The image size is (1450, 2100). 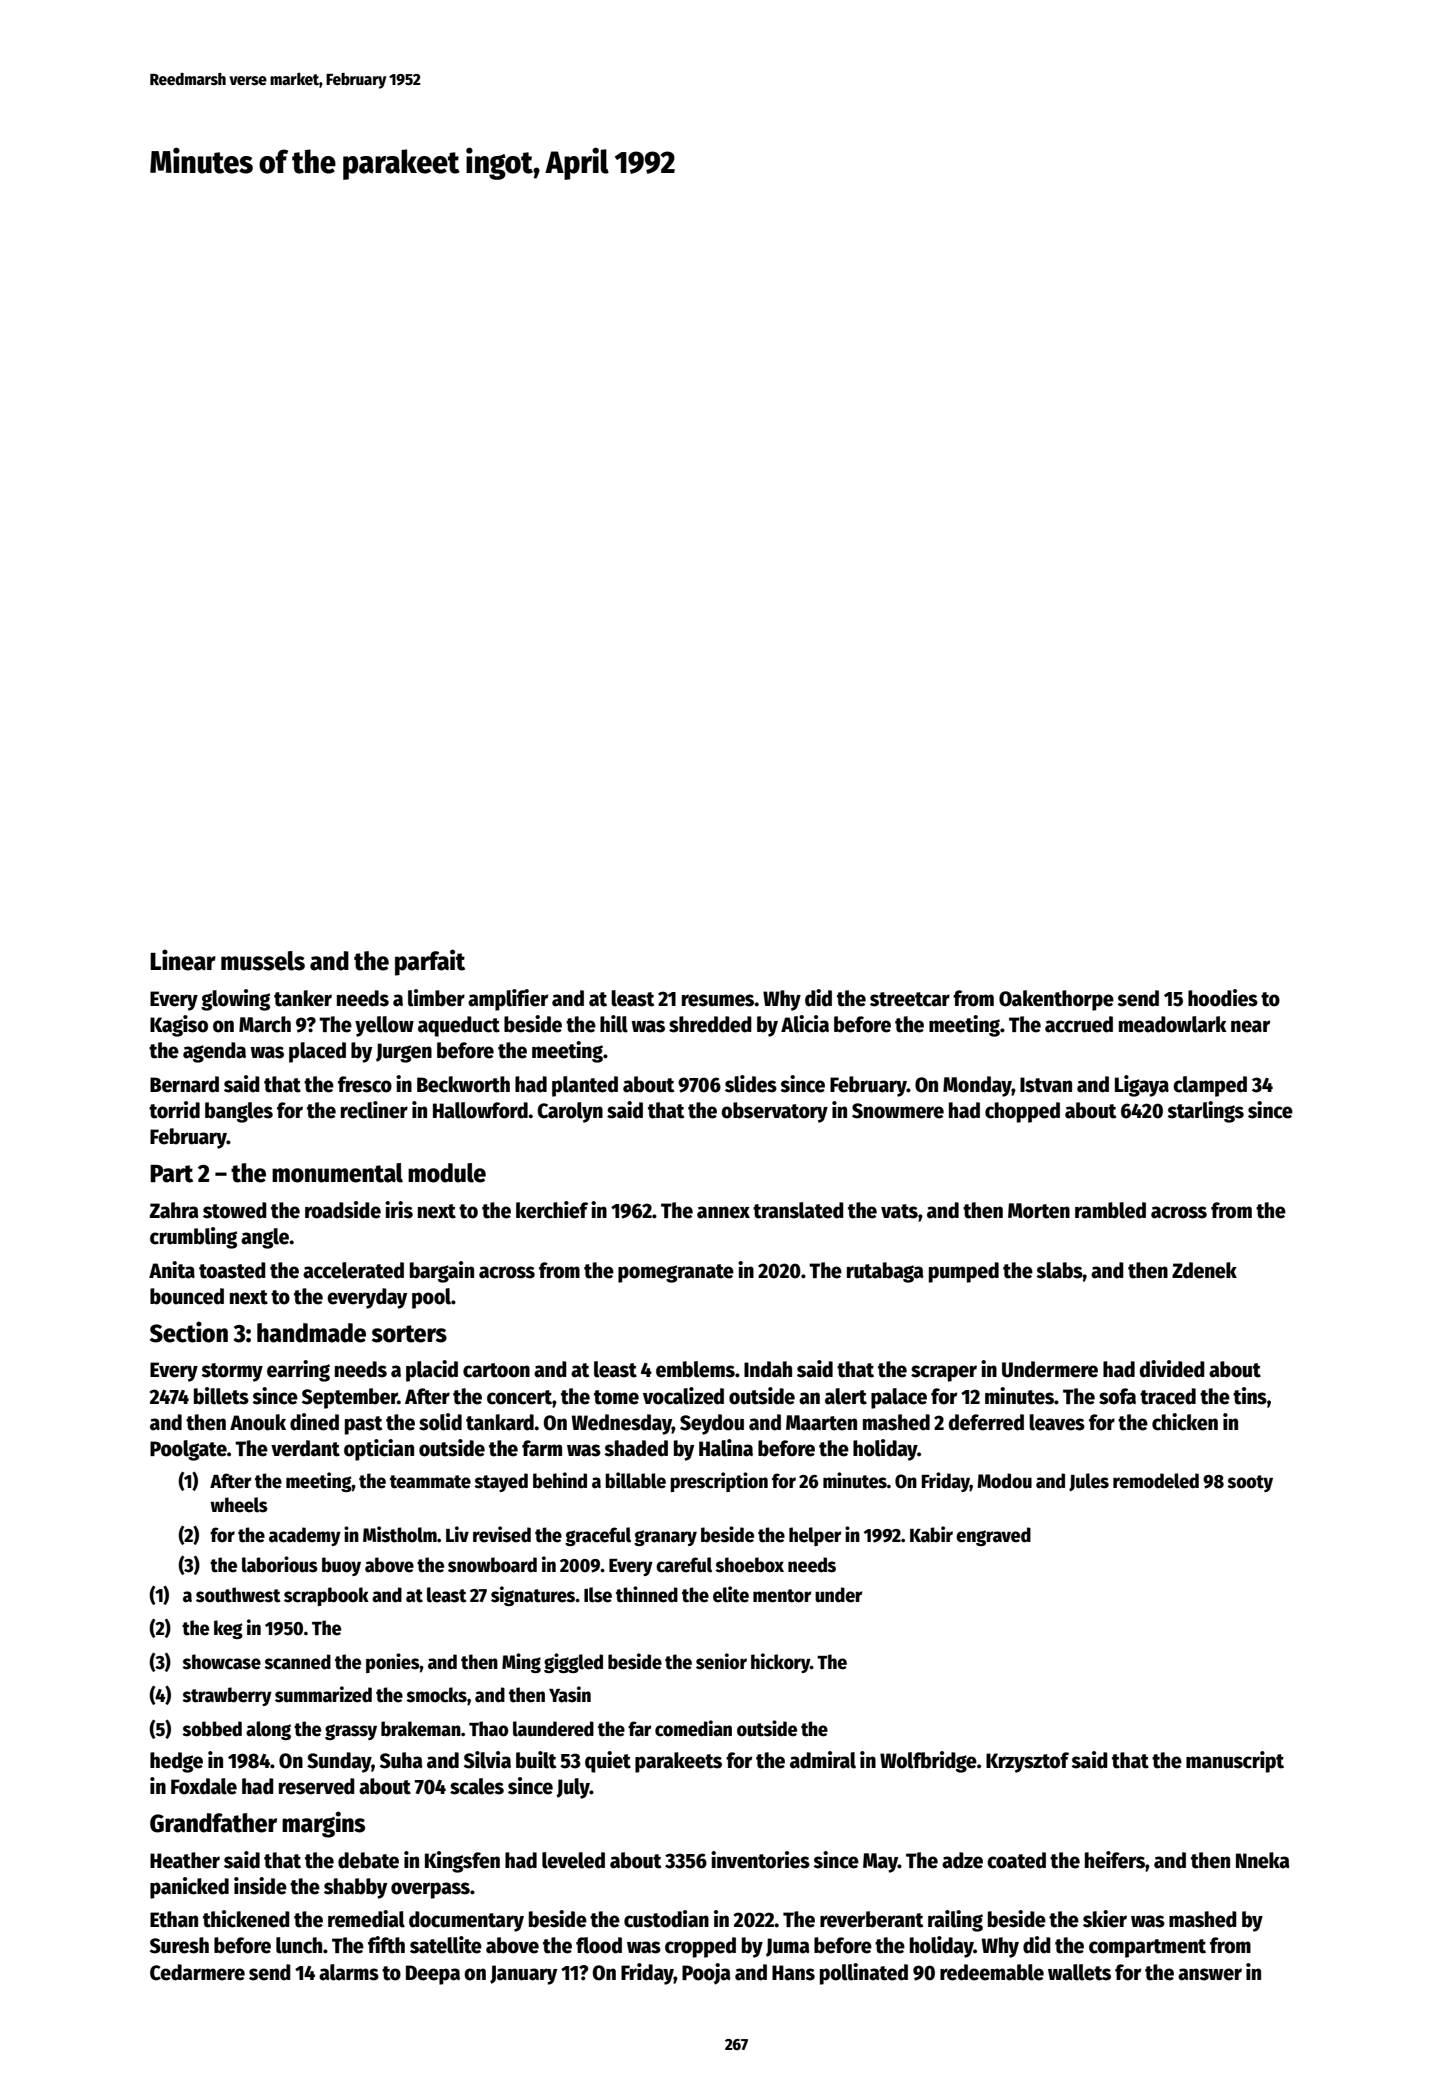 I want to click on starlings, so click(x=1205, y=1112).
